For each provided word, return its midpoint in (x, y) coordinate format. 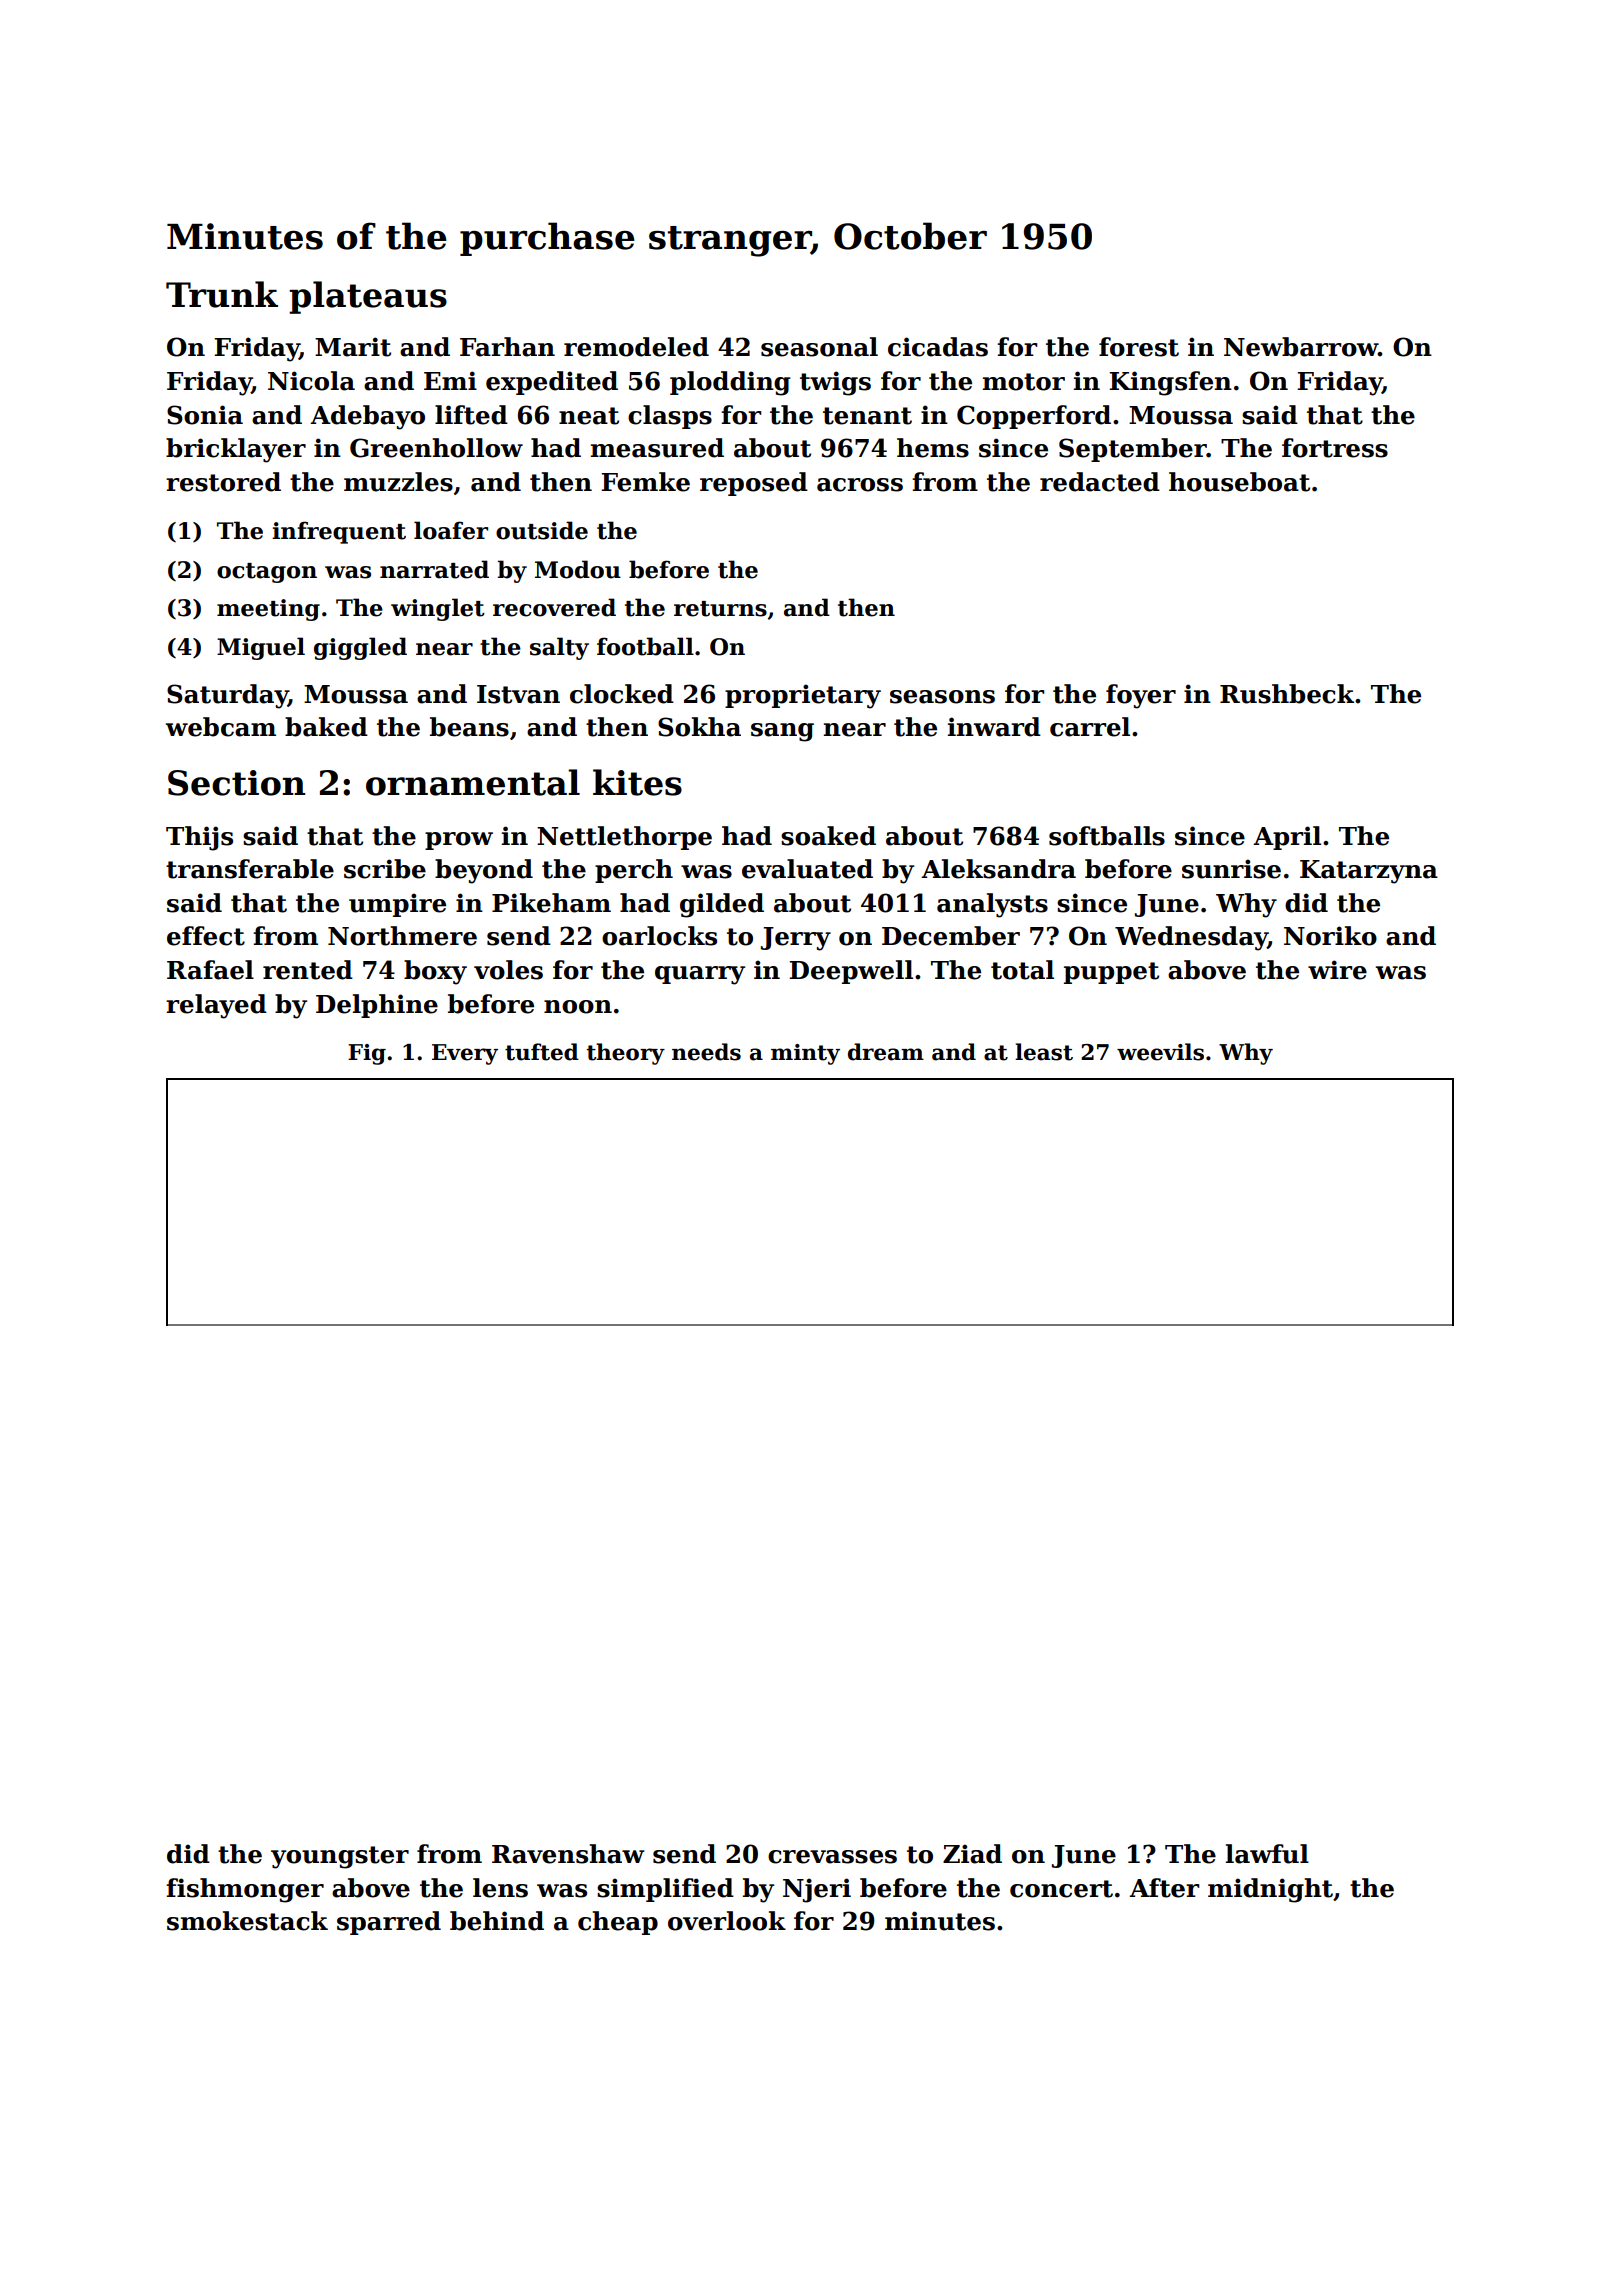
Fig (367, 1054)
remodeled (636, 347)
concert (1061, 1889)
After (1164, 1888)
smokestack (247, 1921)
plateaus (368, 297)
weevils (1160, 1052)
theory (626, 1054)
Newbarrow (1301, 347)
